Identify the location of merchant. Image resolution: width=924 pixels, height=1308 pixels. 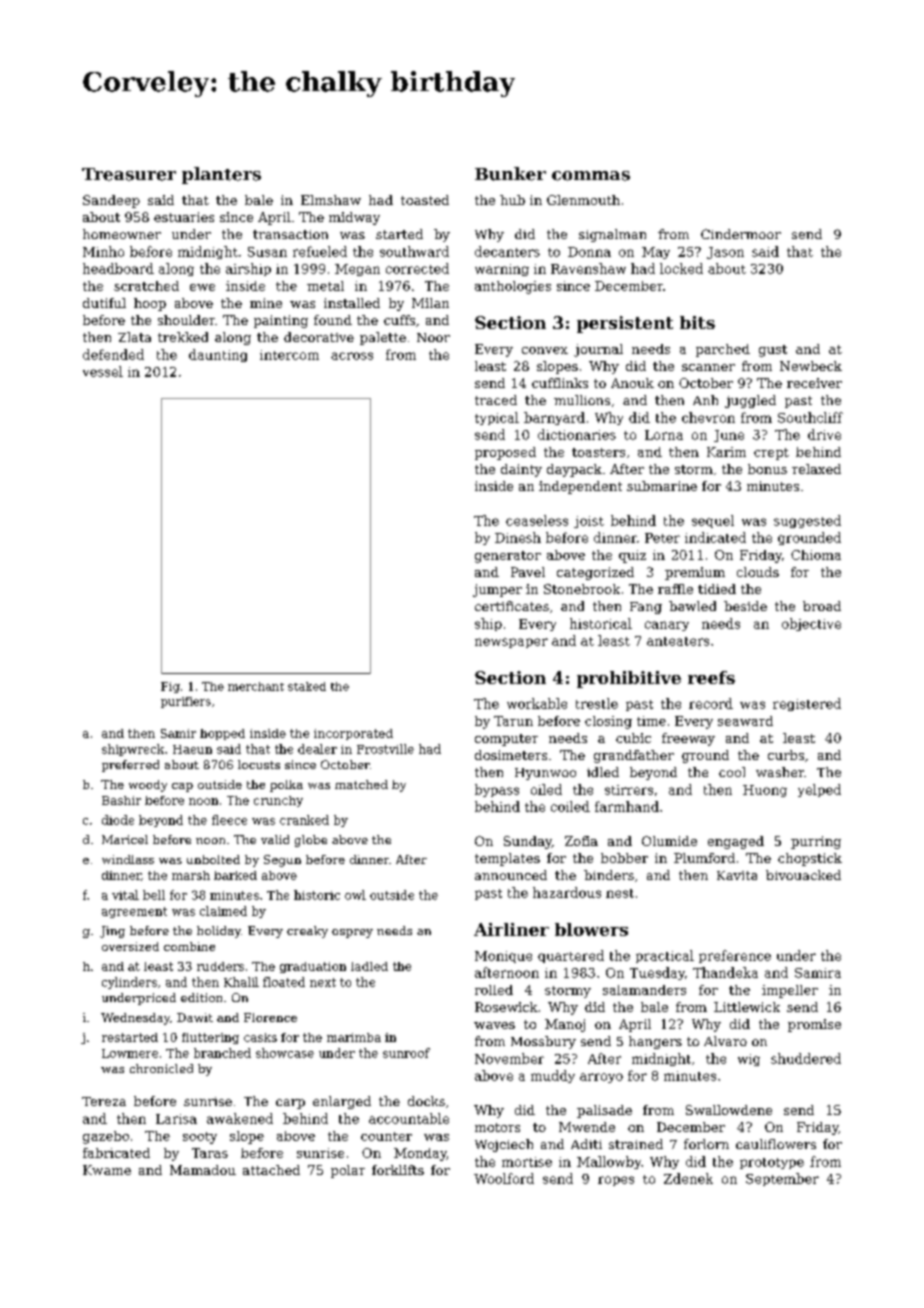
(256, 686).
